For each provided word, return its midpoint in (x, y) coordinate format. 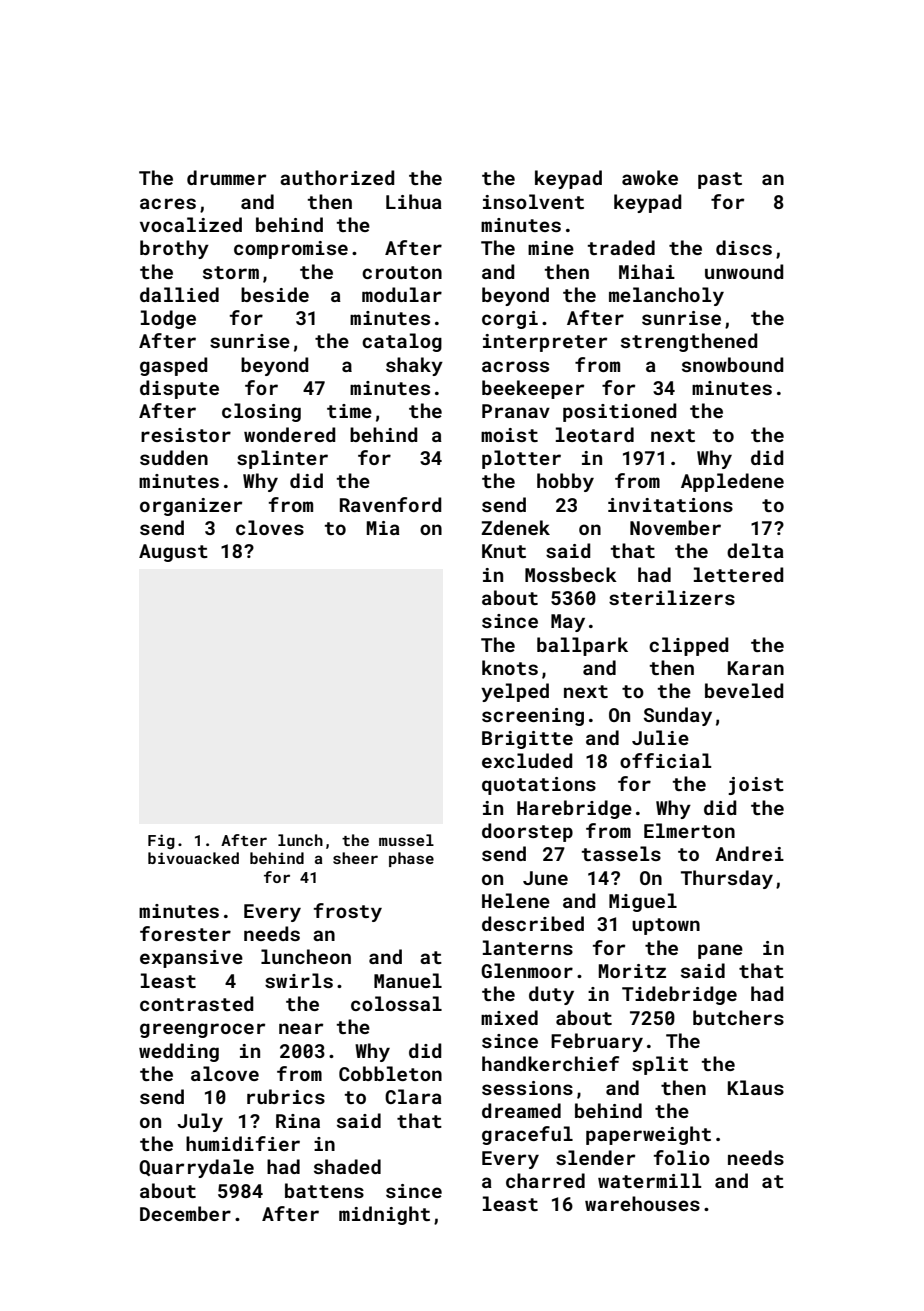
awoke (650, 177)
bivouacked (193, 858)
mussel (406, 840)
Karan (756, 668)
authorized (337, 177)
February (597, 1042)
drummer (226, 177)
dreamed (521, 1110)
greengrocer (202, 1030)
